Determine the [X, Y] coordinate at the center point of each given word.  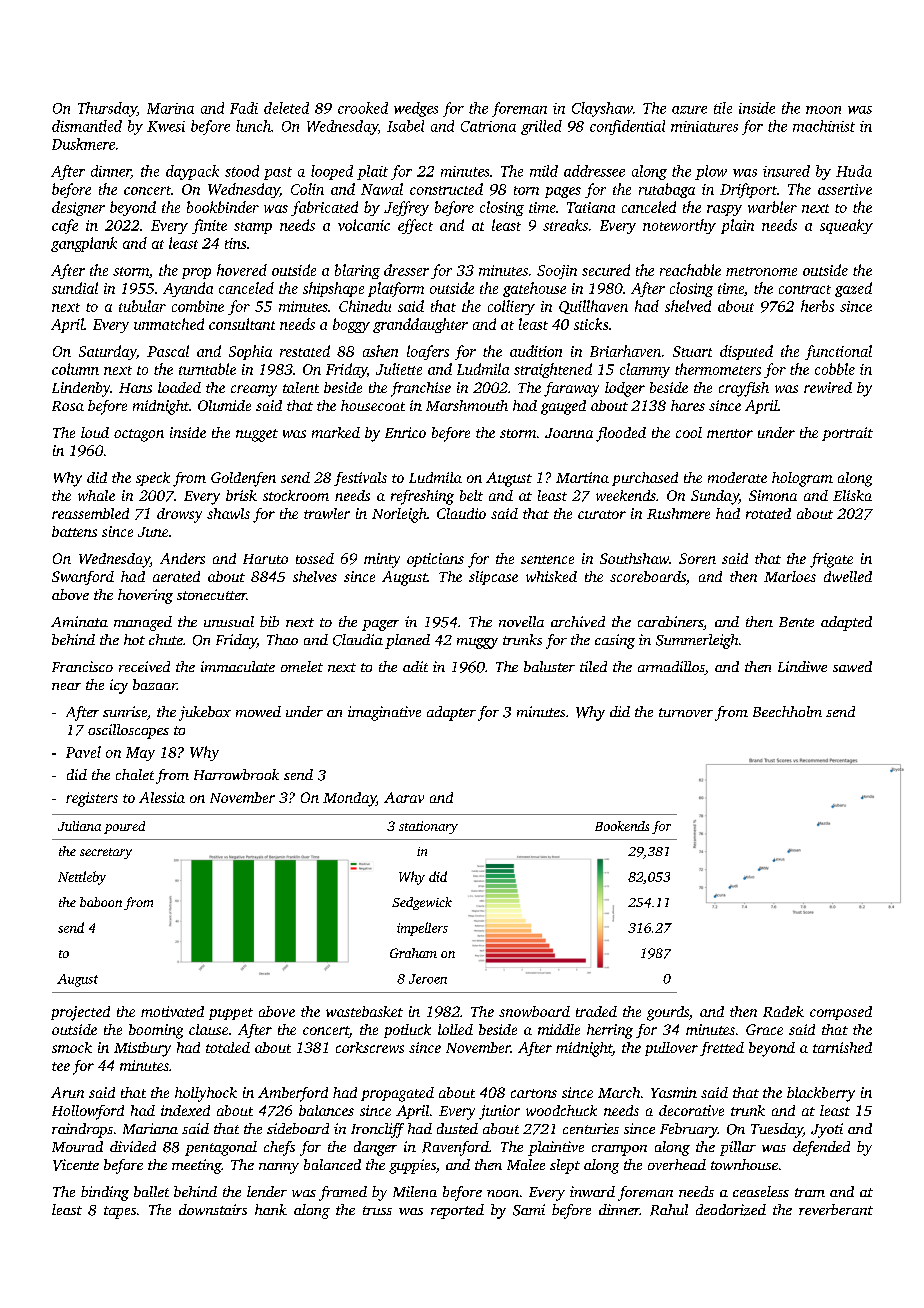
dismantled [87, 126]
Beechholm [787, 711]
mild [544, 171]
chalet [135, 774]
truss [377, 1210]
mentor [730, 433]
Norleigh [399, 515]
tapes [120, 1212]
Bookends [622, 826]
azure [689, 110]
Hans [135, 388]
